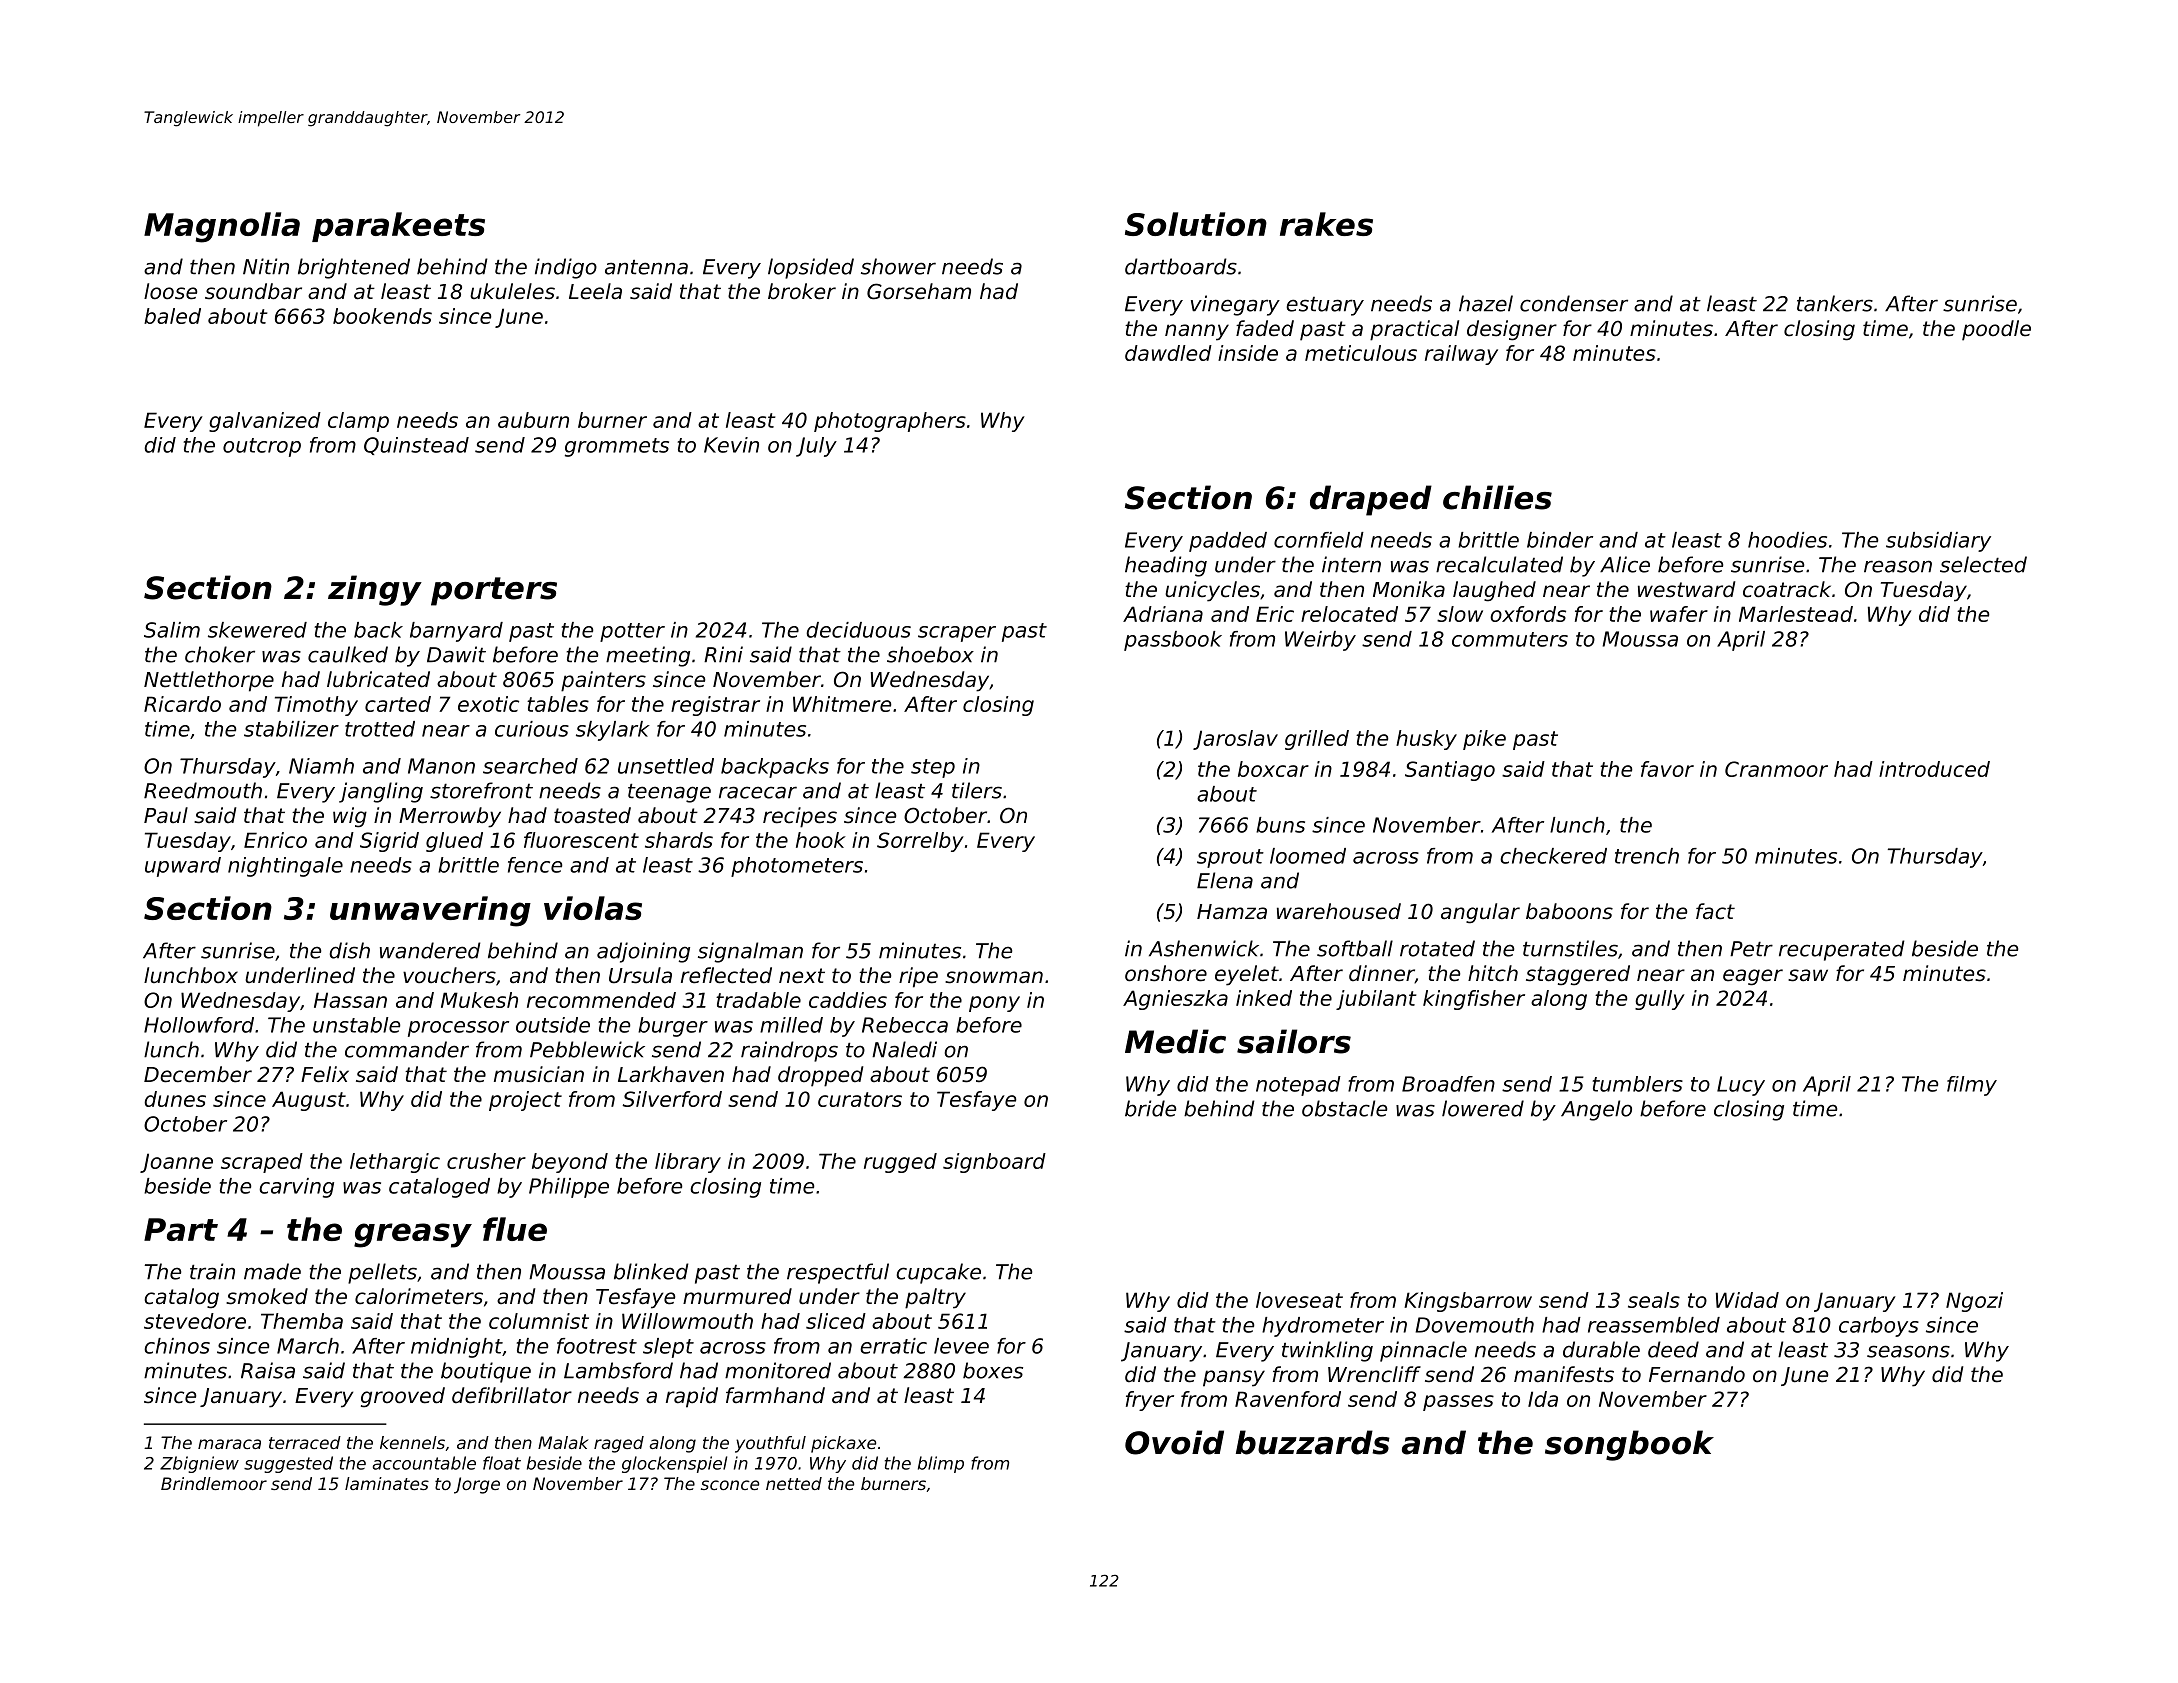  Describe the element at coordinates (1938, 542) in the document. I see `subsidiary` at that location.
